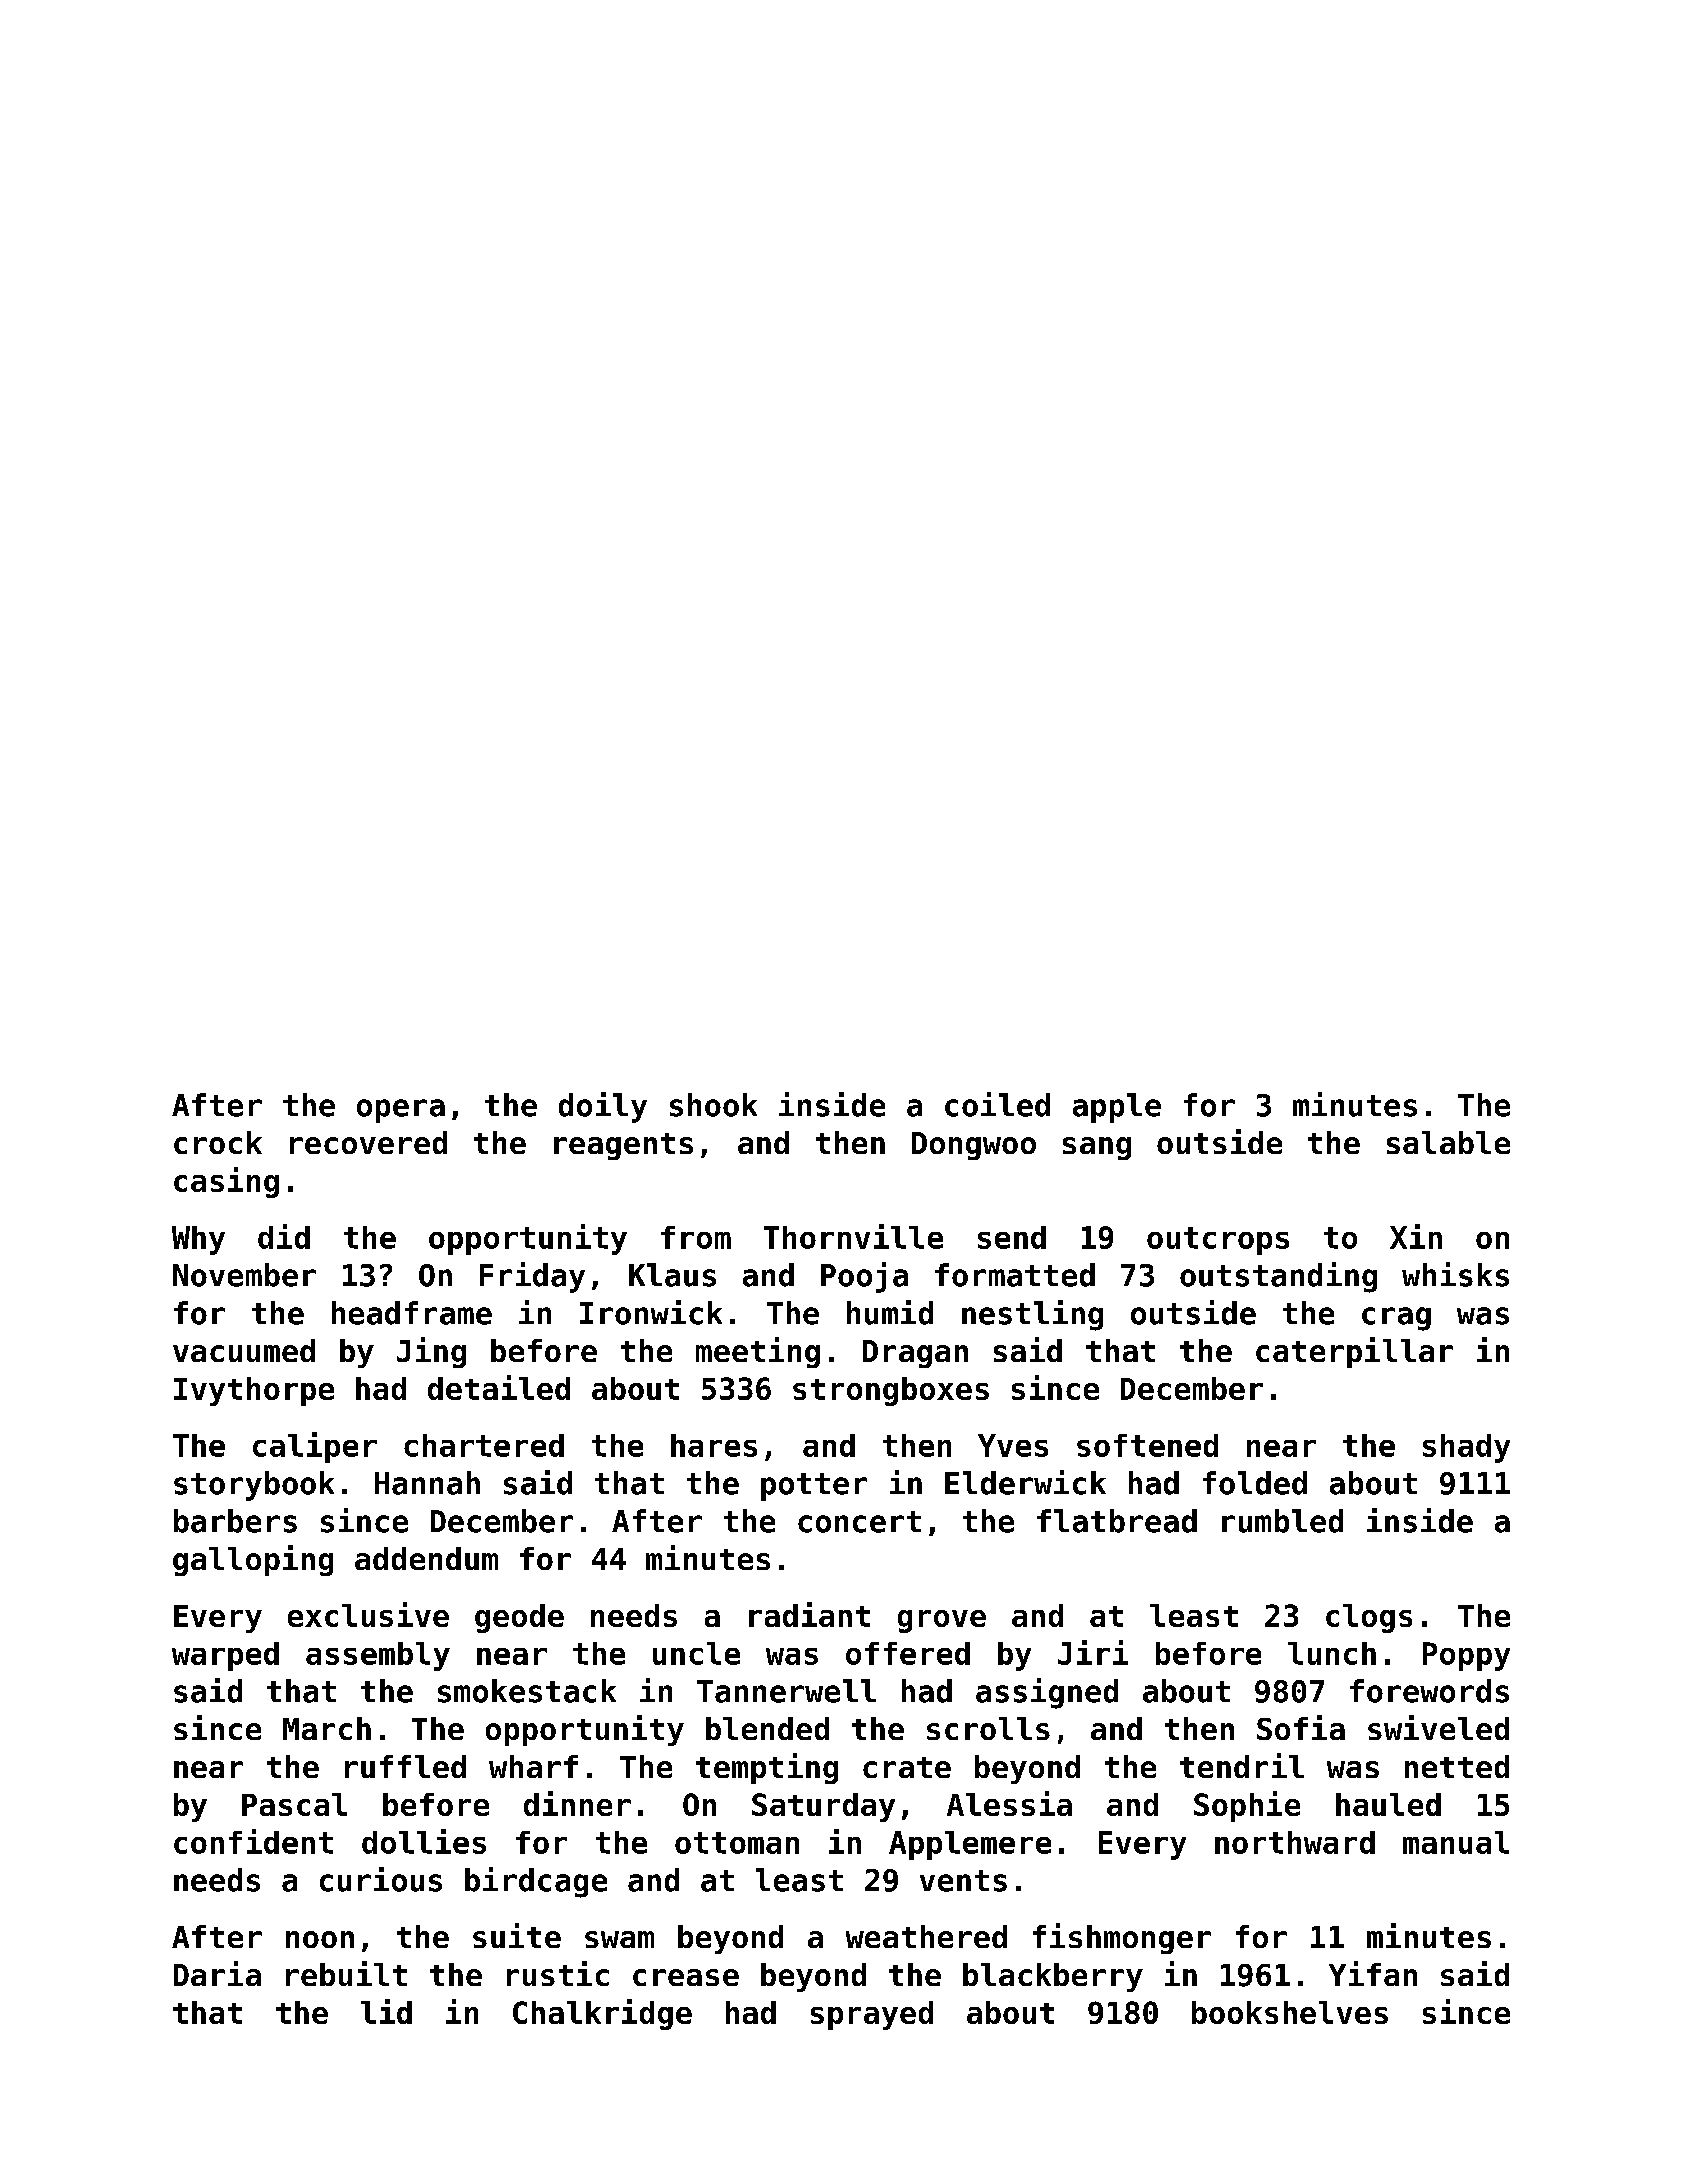  I want to click on folded, so click(1255, 1483).
